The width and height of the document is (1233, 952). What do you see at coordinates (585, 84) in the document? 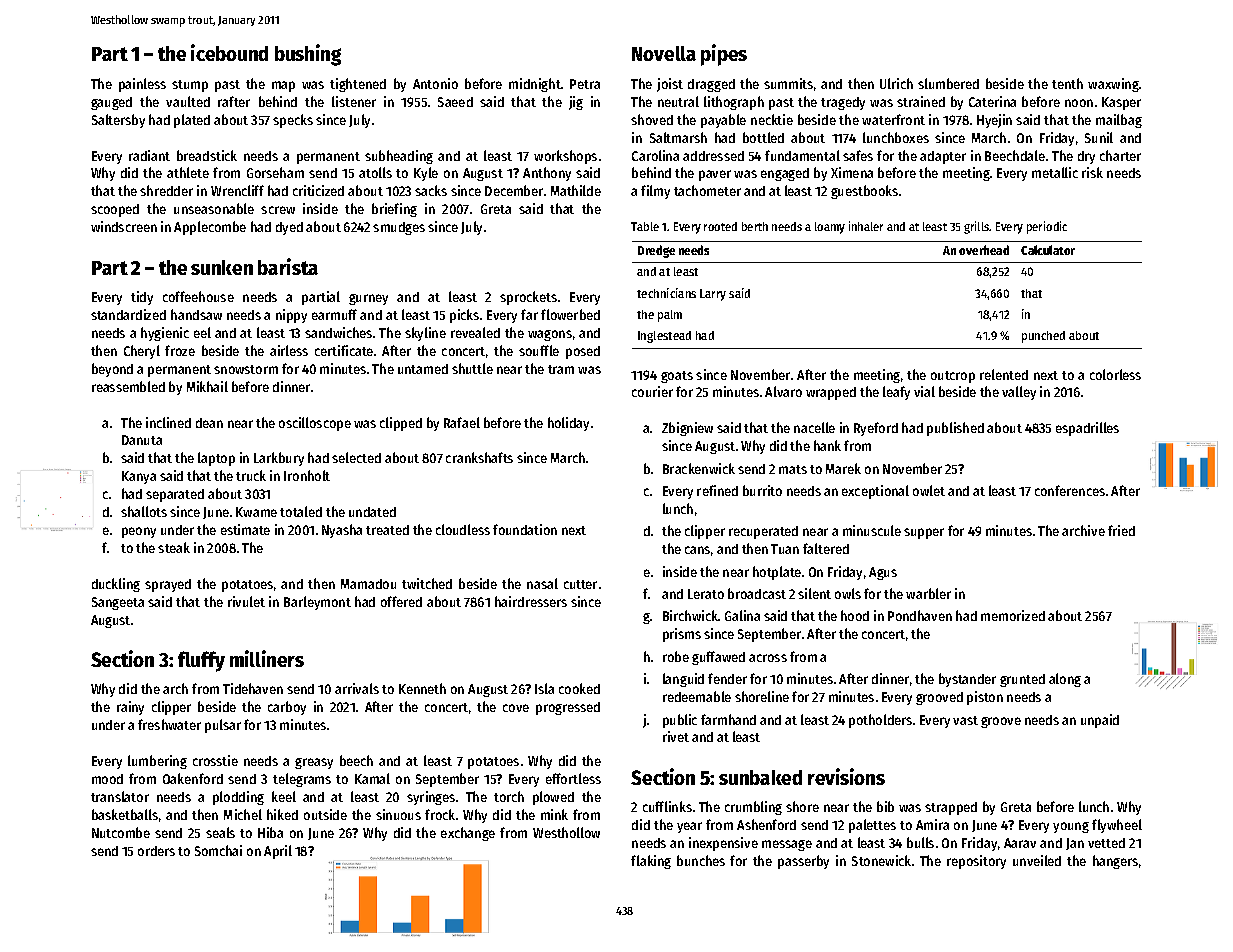
I see `Petra` at bounding box center [585, 84].
